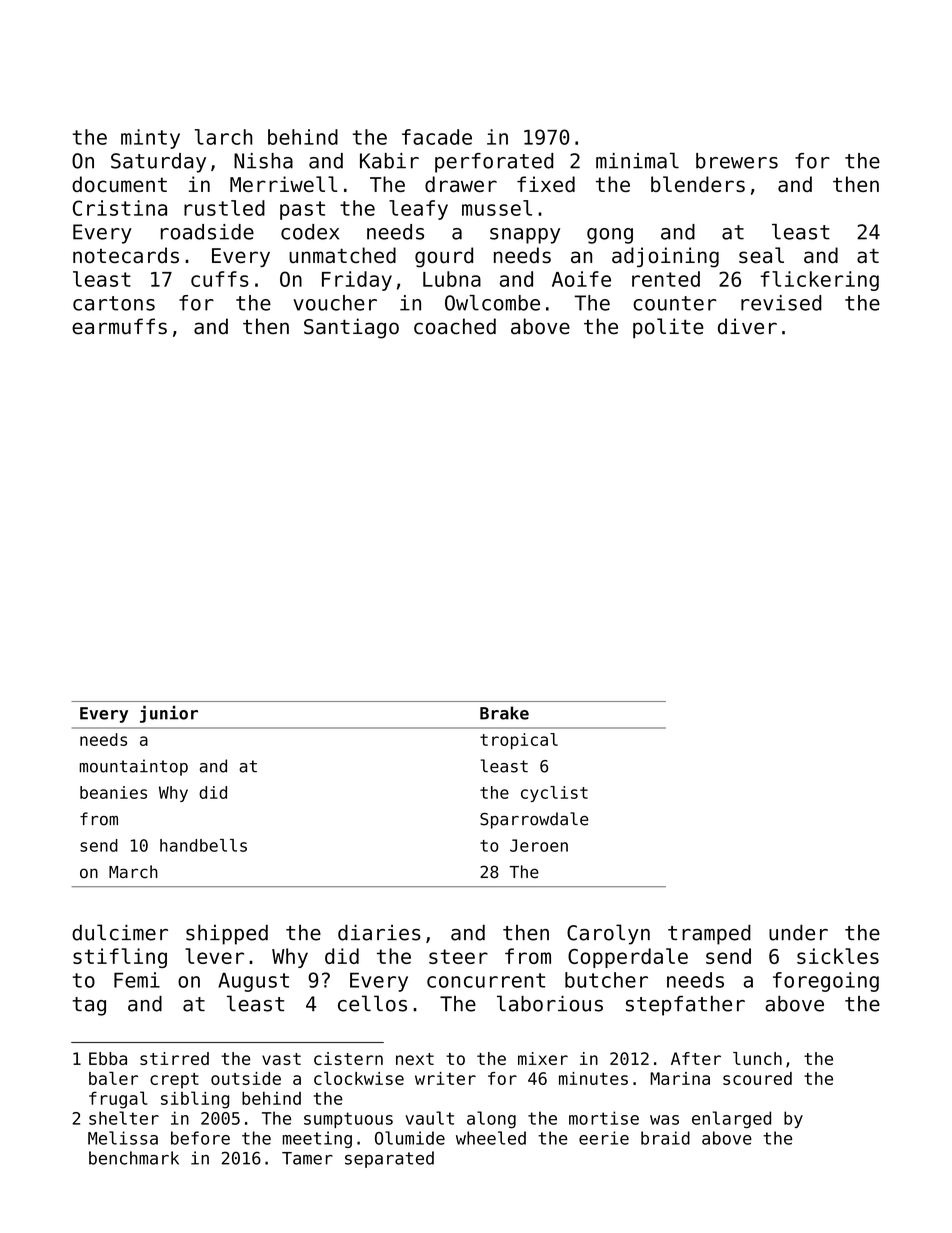 This document has height=1233, width=952. Describe the element at coordinates (604, 1138) in the document. I see `eerie` at that location.
